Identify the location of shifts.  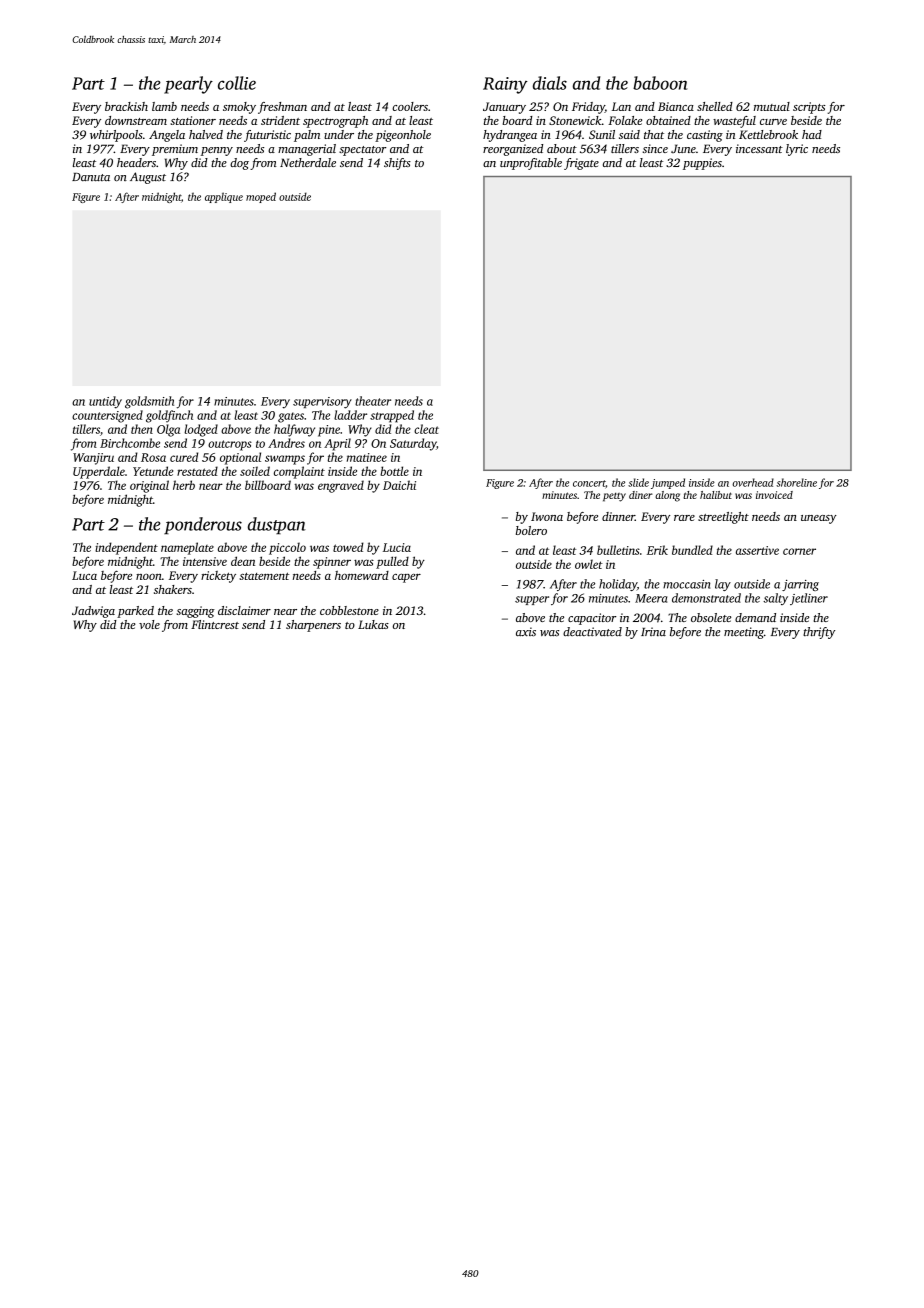
(397, 164).
